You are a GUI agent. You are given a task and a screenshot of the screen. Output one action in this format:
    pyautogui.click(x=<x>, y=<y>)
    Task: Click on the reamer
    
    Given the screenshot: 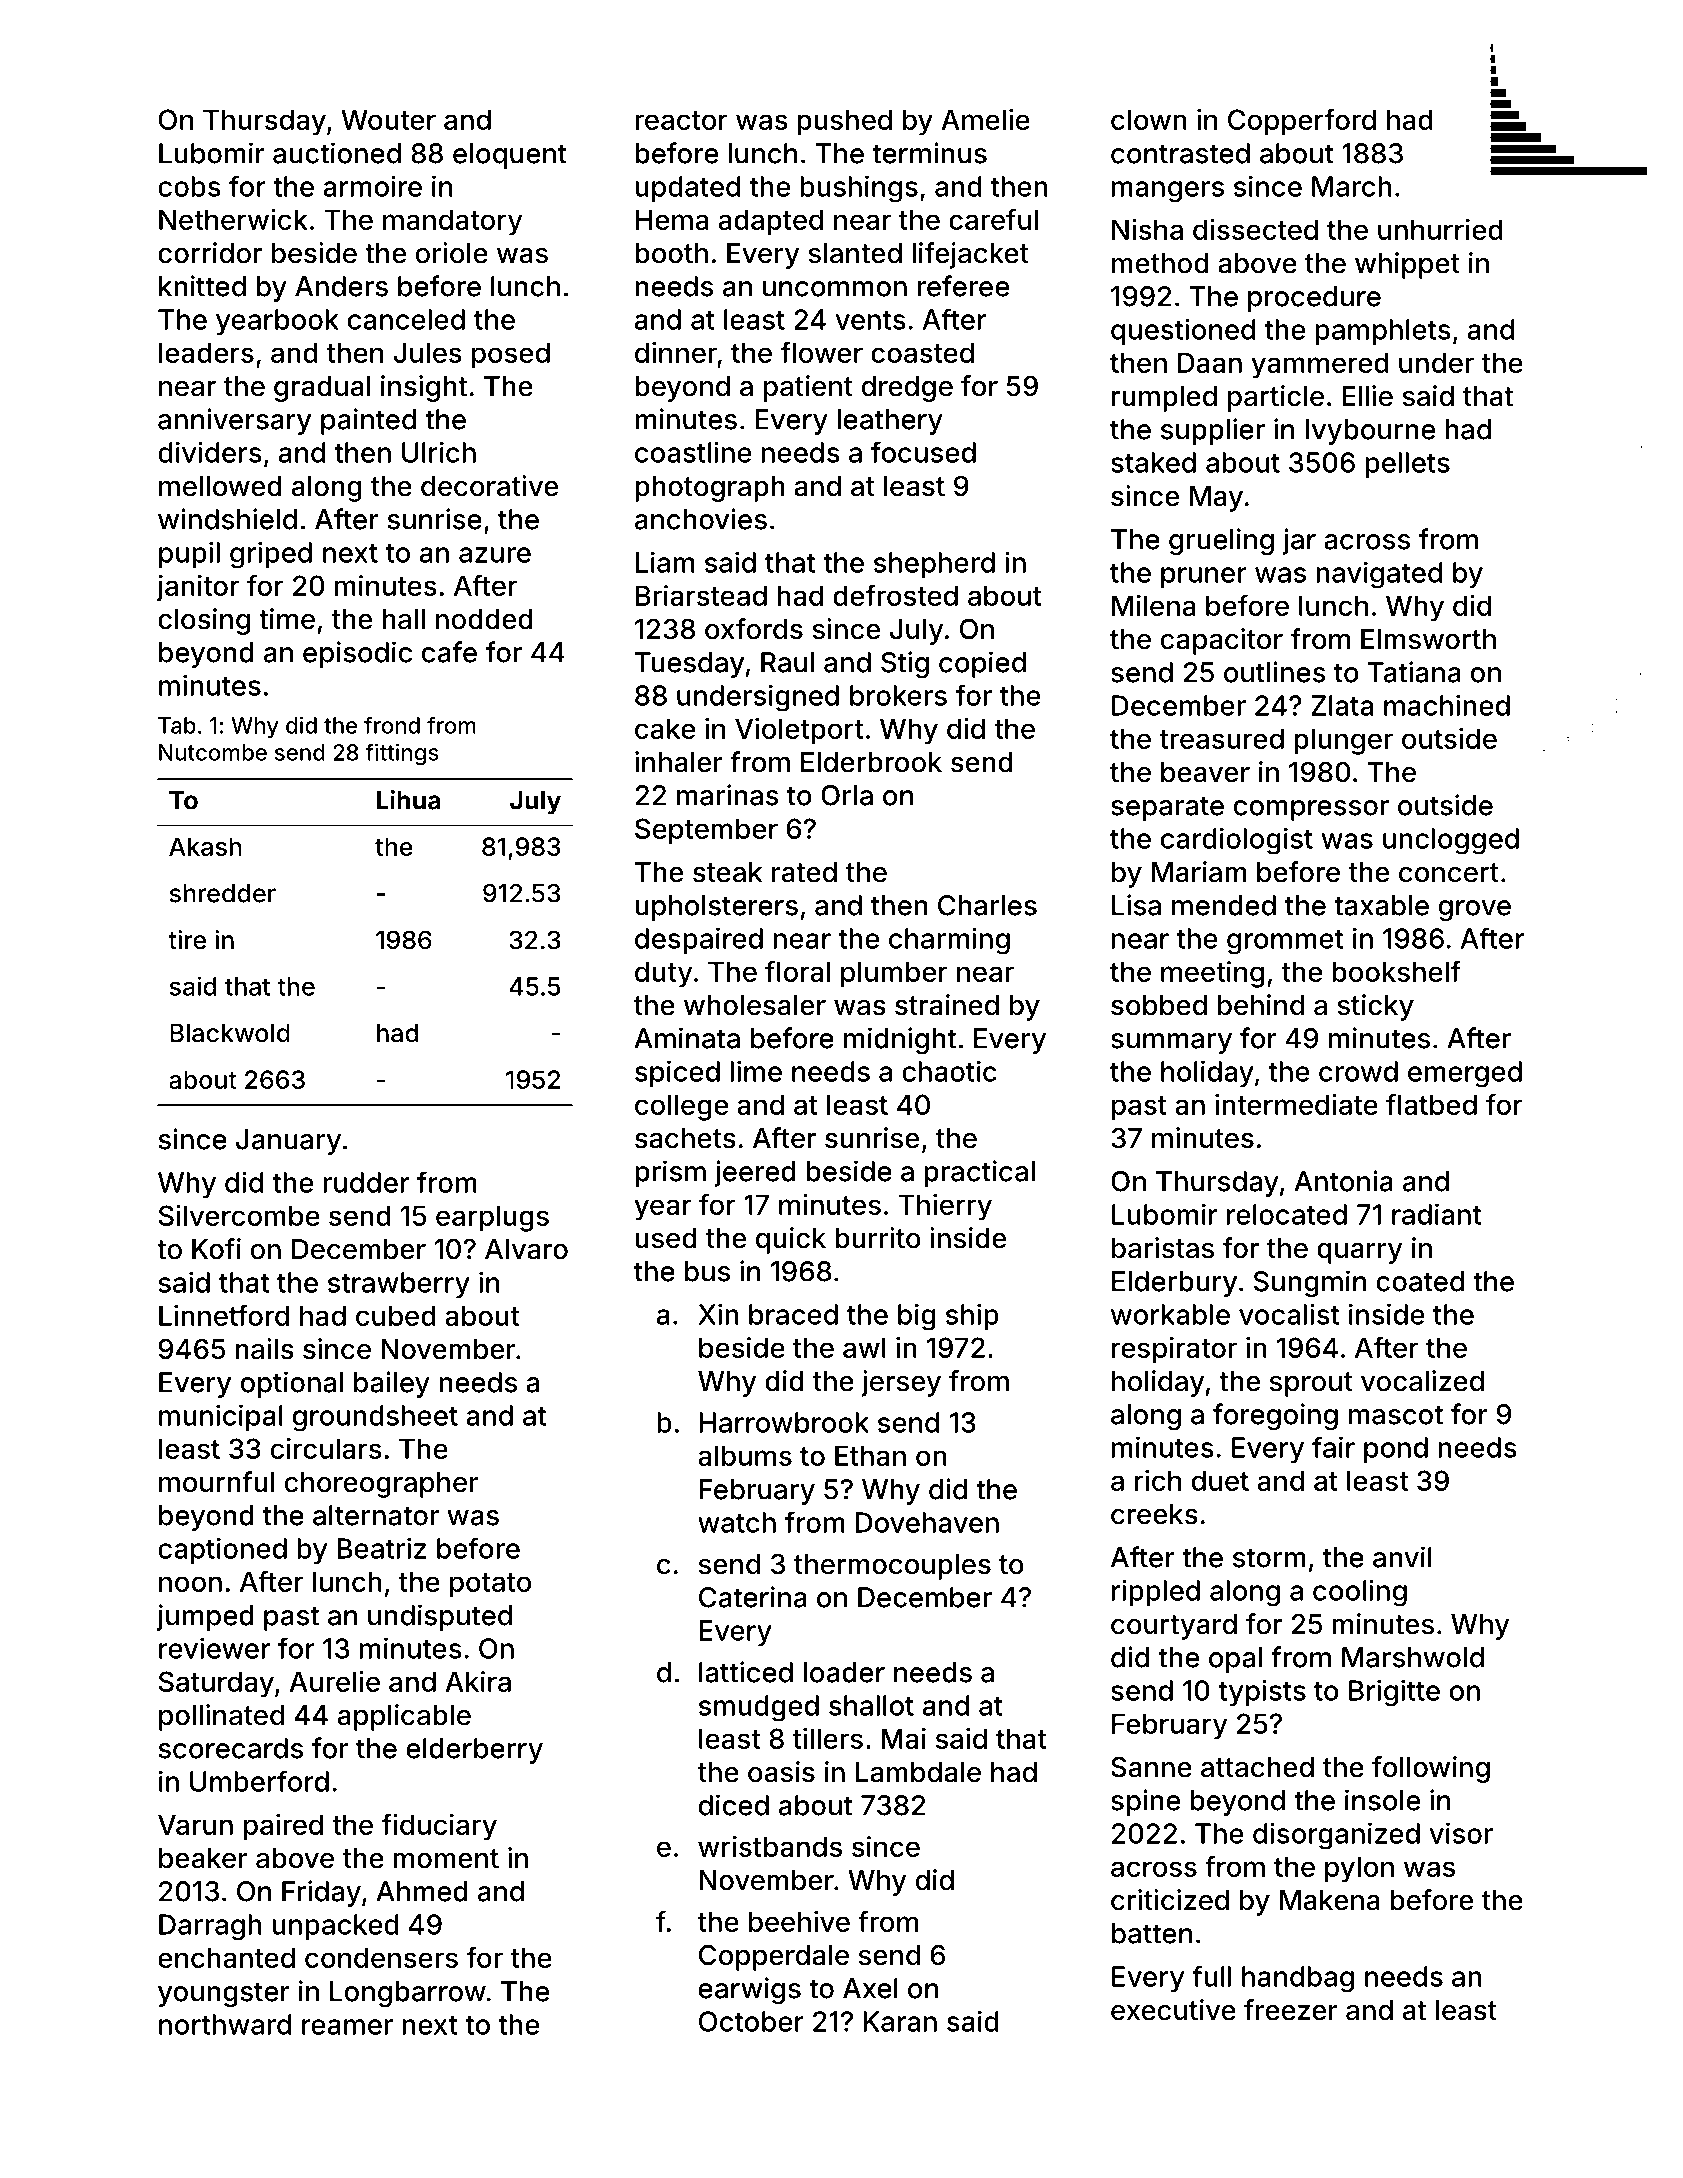 What is the action you would take?
    pyautogui.click(x=347, y=2027)
